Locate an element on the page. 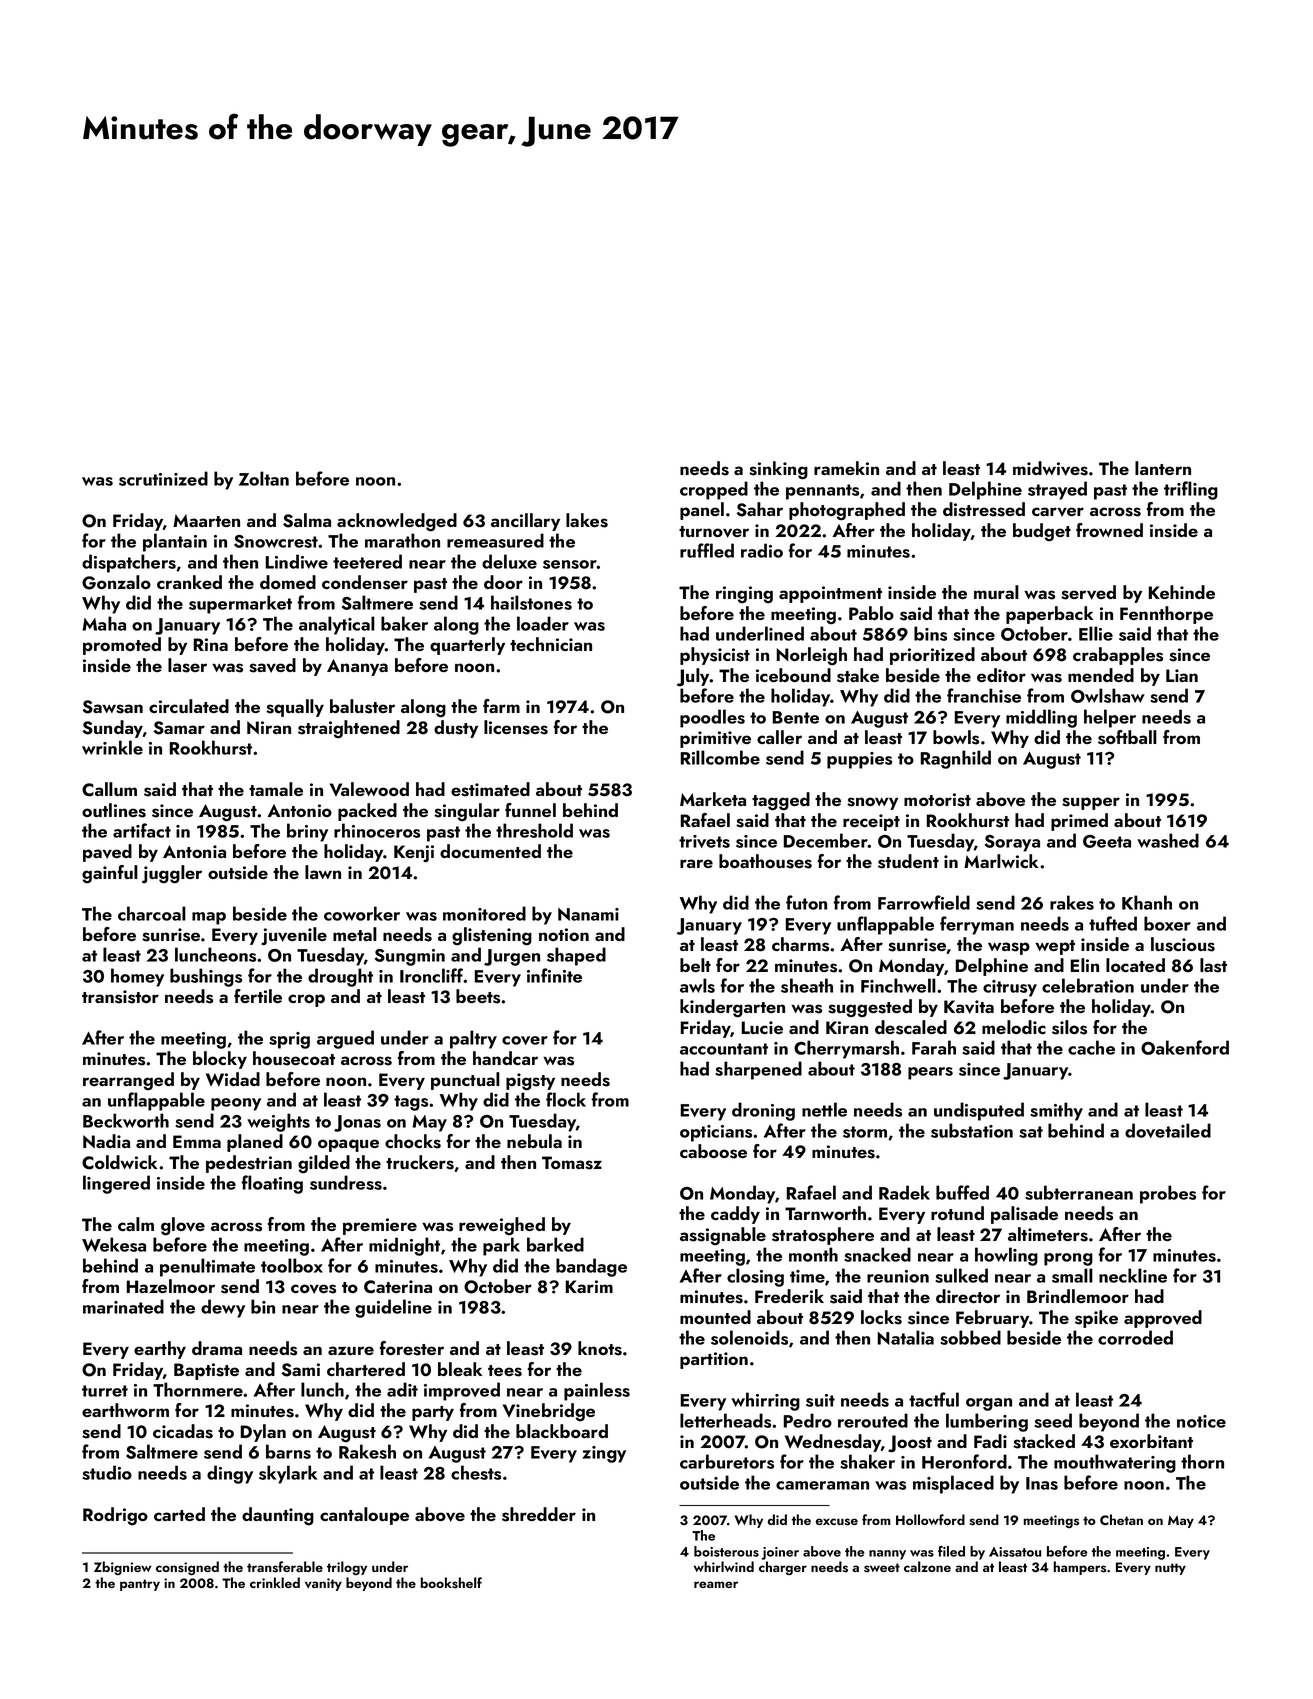 This page has width=1313, height=1699. belt is located at coordinates (695, 965).
